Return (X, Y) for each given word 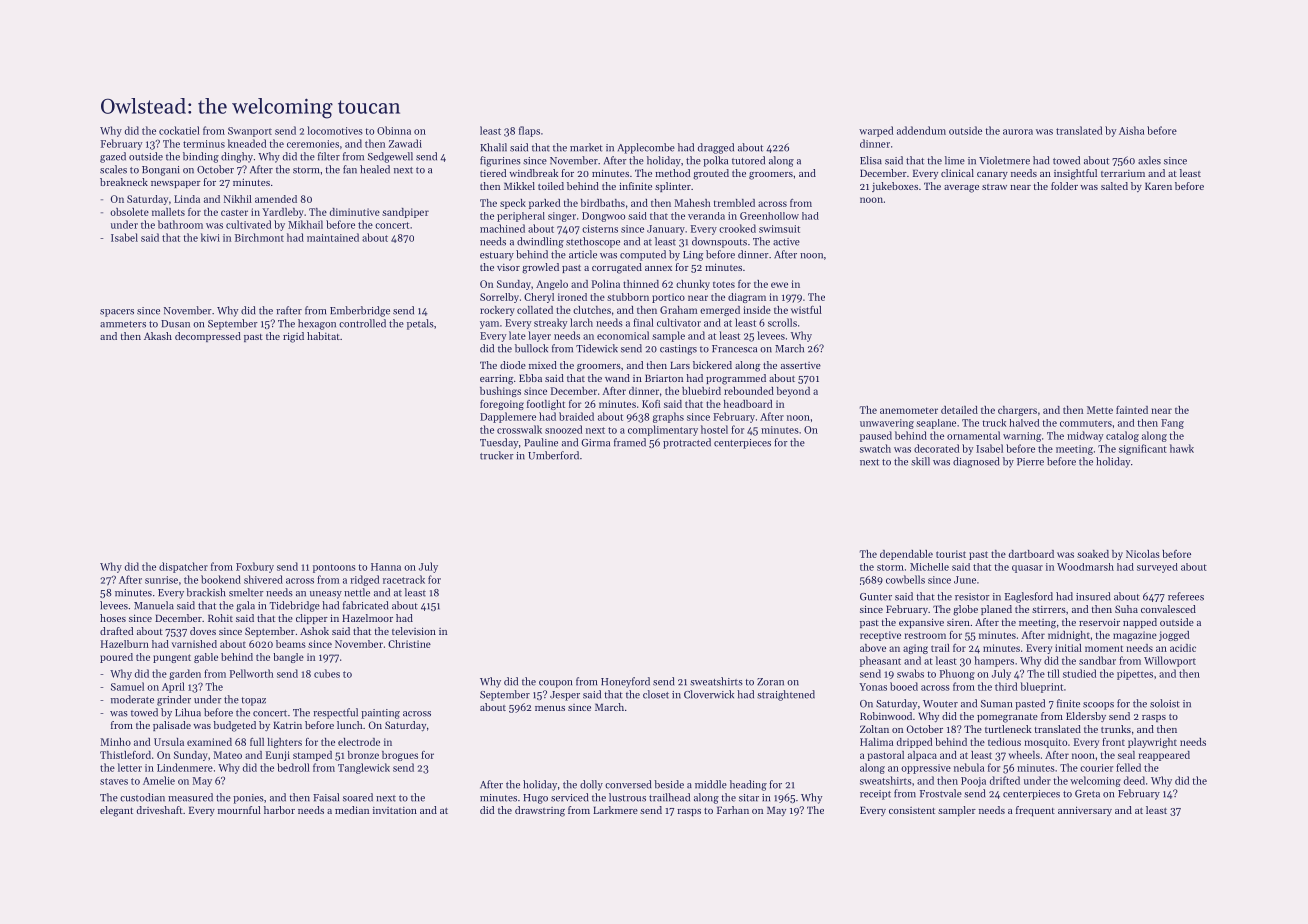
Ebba (530, 378)
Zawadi (405, 143)
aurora (1018, 132)
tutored (748, 160)
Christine (409, 644)
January (666, 230)
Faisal (326, 797)
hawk (1182, 448)
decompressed (208, 337)
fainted (1132, 410)
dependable (906, 555)
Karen (1158, 186)
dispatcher (183, 567)
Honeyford (625, 682)
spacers (117, 313)
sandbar (1097, 660)
